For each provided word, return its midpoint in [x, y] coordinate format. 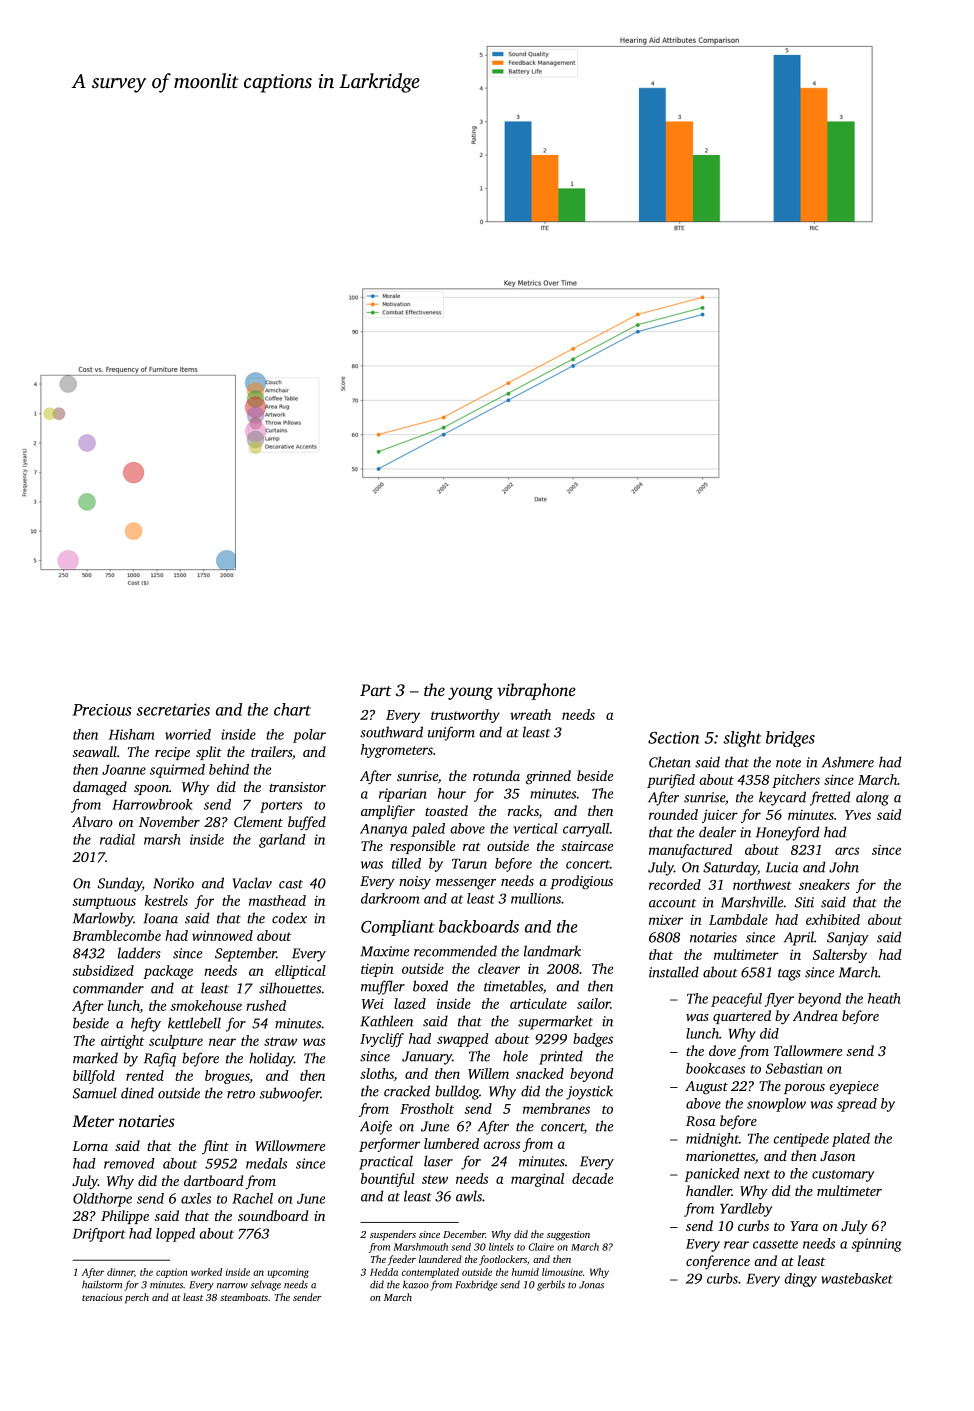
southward [391, 732]
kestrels [166, 900]
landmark [552, 951]
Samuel [95, 1093]
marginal [537, 1180]
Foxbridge [476, 1285]
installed [674, 972]
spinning [876, 1245]
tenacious [102, 1297]
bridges [790, 739]
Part [376, 690]
